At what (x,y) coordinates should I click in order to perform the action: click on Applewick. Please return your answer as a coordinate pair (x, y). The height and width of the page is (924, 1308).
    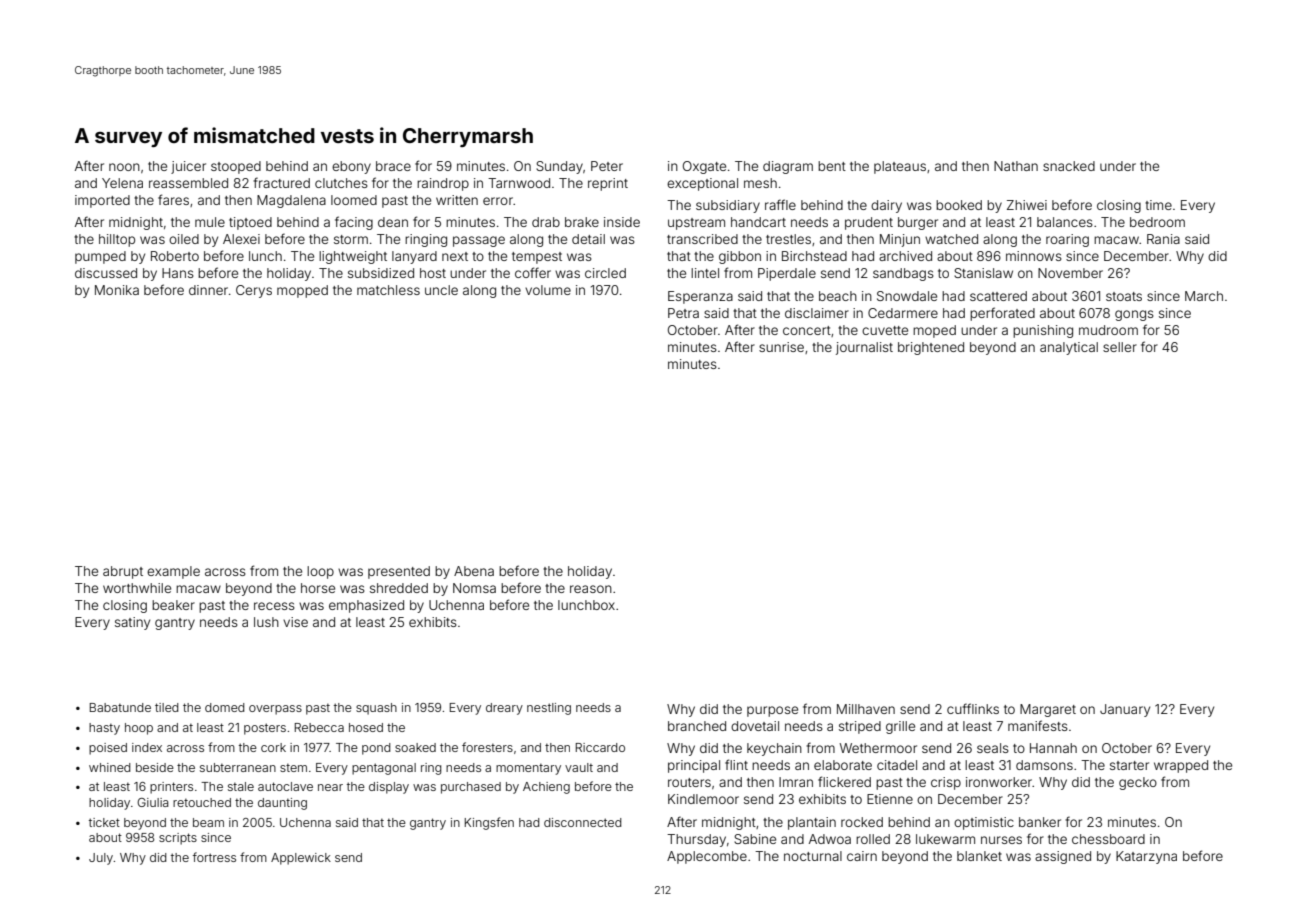
    Looking at the image, I should click on (301, 859).
